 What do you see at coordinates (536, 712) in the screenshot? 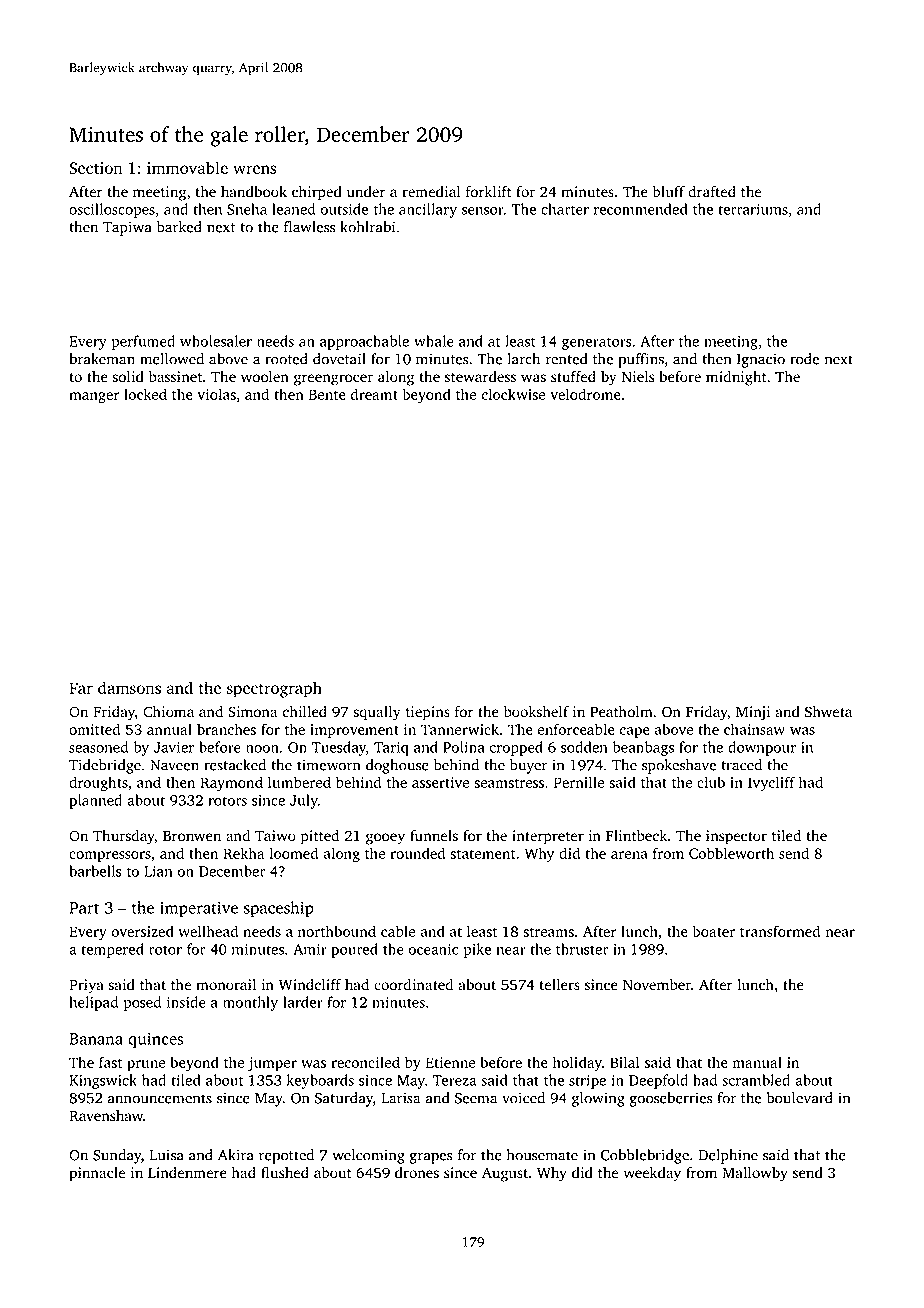
I see `bookshelf` at bounding box center [536, 712].
